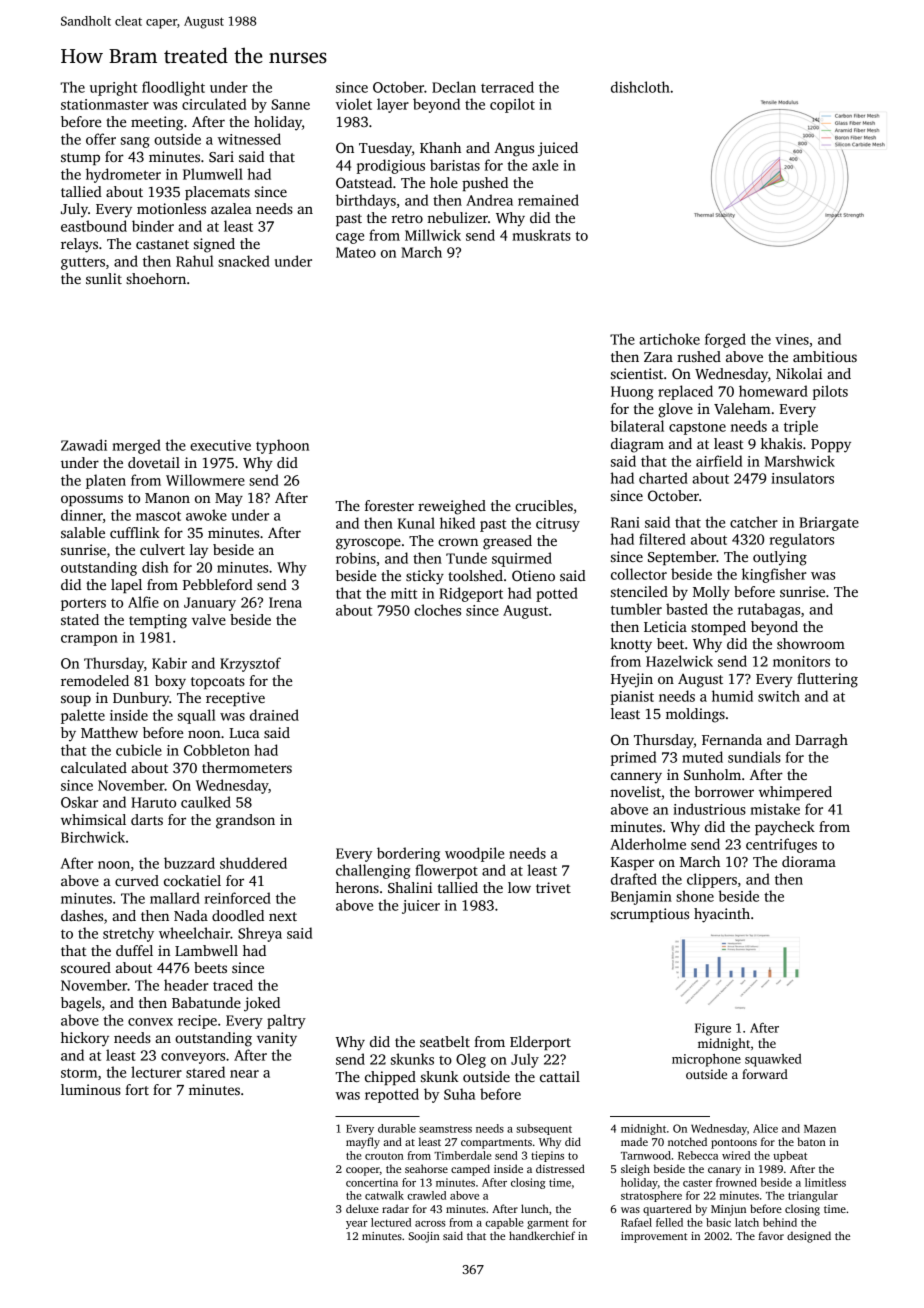 The width and height of the page is (924, 1308). What do you see at coordinates (84, 445) in the page?
I see `Zawadi` at bounding box center [84, 445].
